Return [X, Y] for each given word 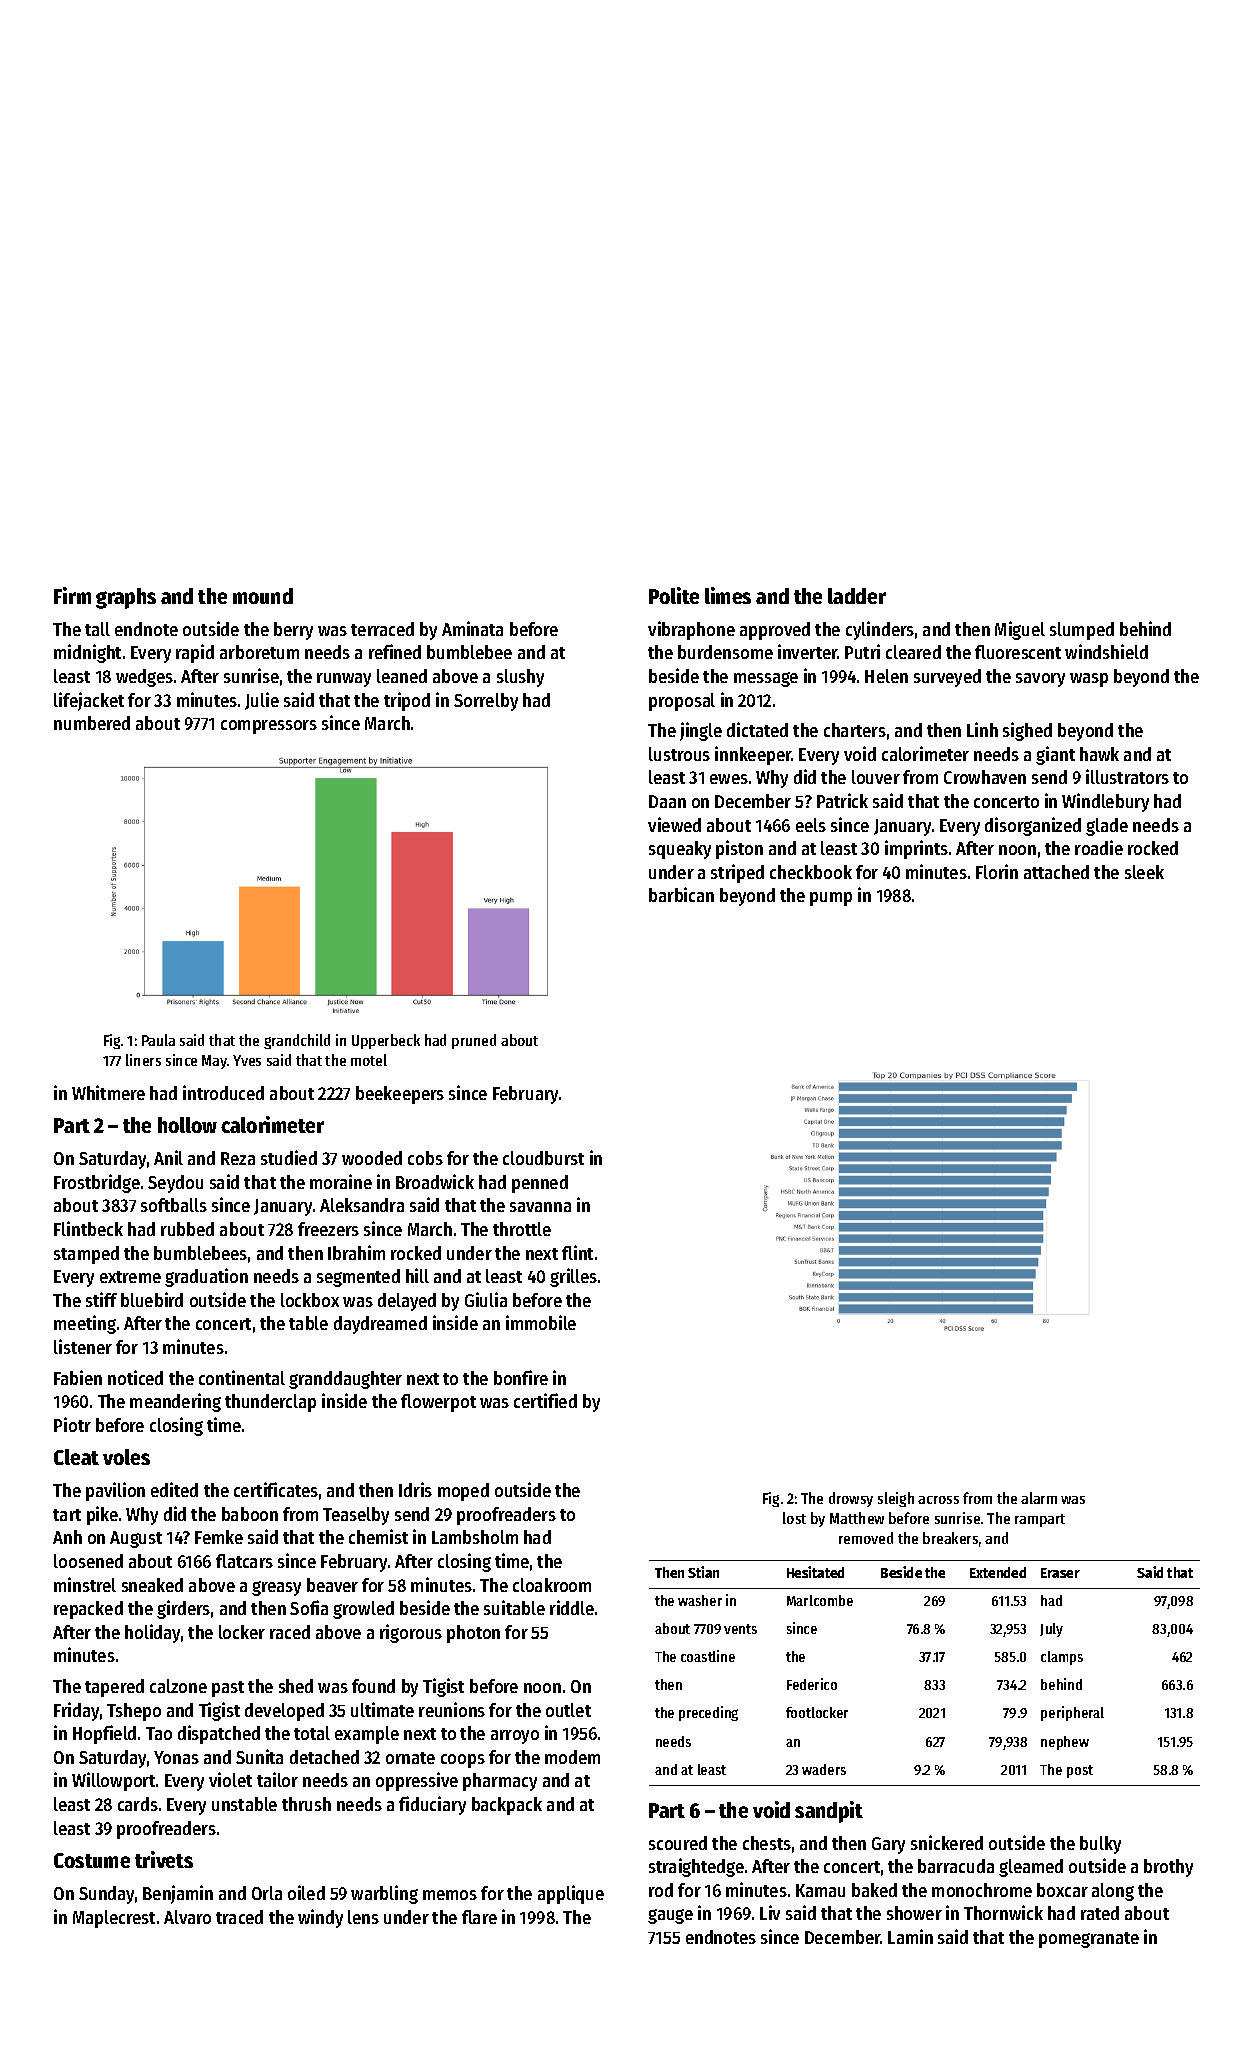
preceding [708, 1713]
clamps [1062, 1658]
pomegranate [1089, 1940]
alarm [1039, 1498]
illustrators [1127, 776]
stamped [86, 1255]
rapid [195, 653]
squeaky [680, 850]
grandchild [297, 1041]
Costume [92, 1860]
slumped [1082, 631]
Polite [674, 595]
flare [479, 1917]
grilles [573, 1277]
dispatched [219, 1734]
